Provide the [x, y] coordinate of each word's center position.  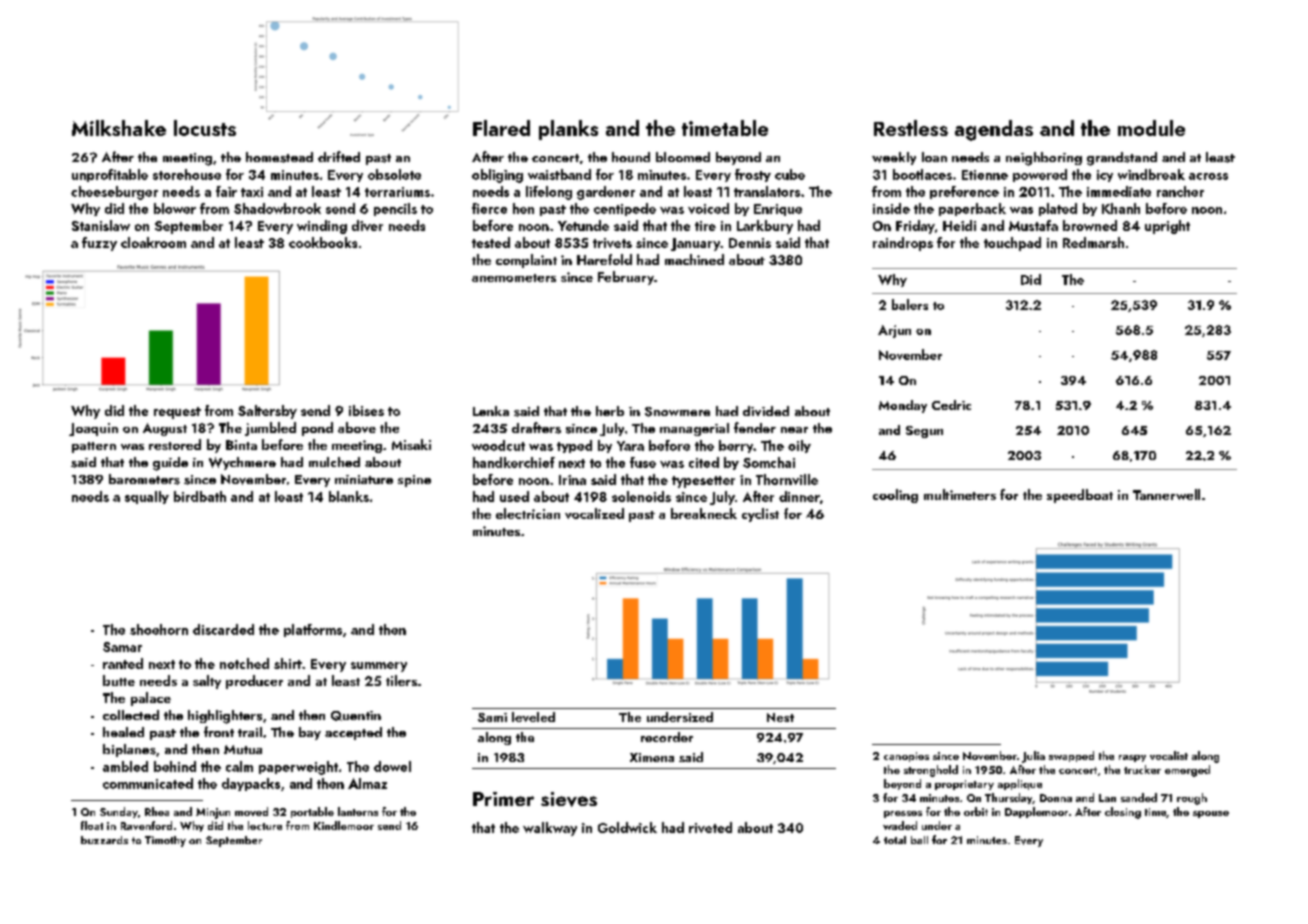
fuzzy [99, 244]
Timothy [165, 841]
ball [919, 840]
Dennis [750, 243]
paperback [972, 209]
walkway [550, 829]
